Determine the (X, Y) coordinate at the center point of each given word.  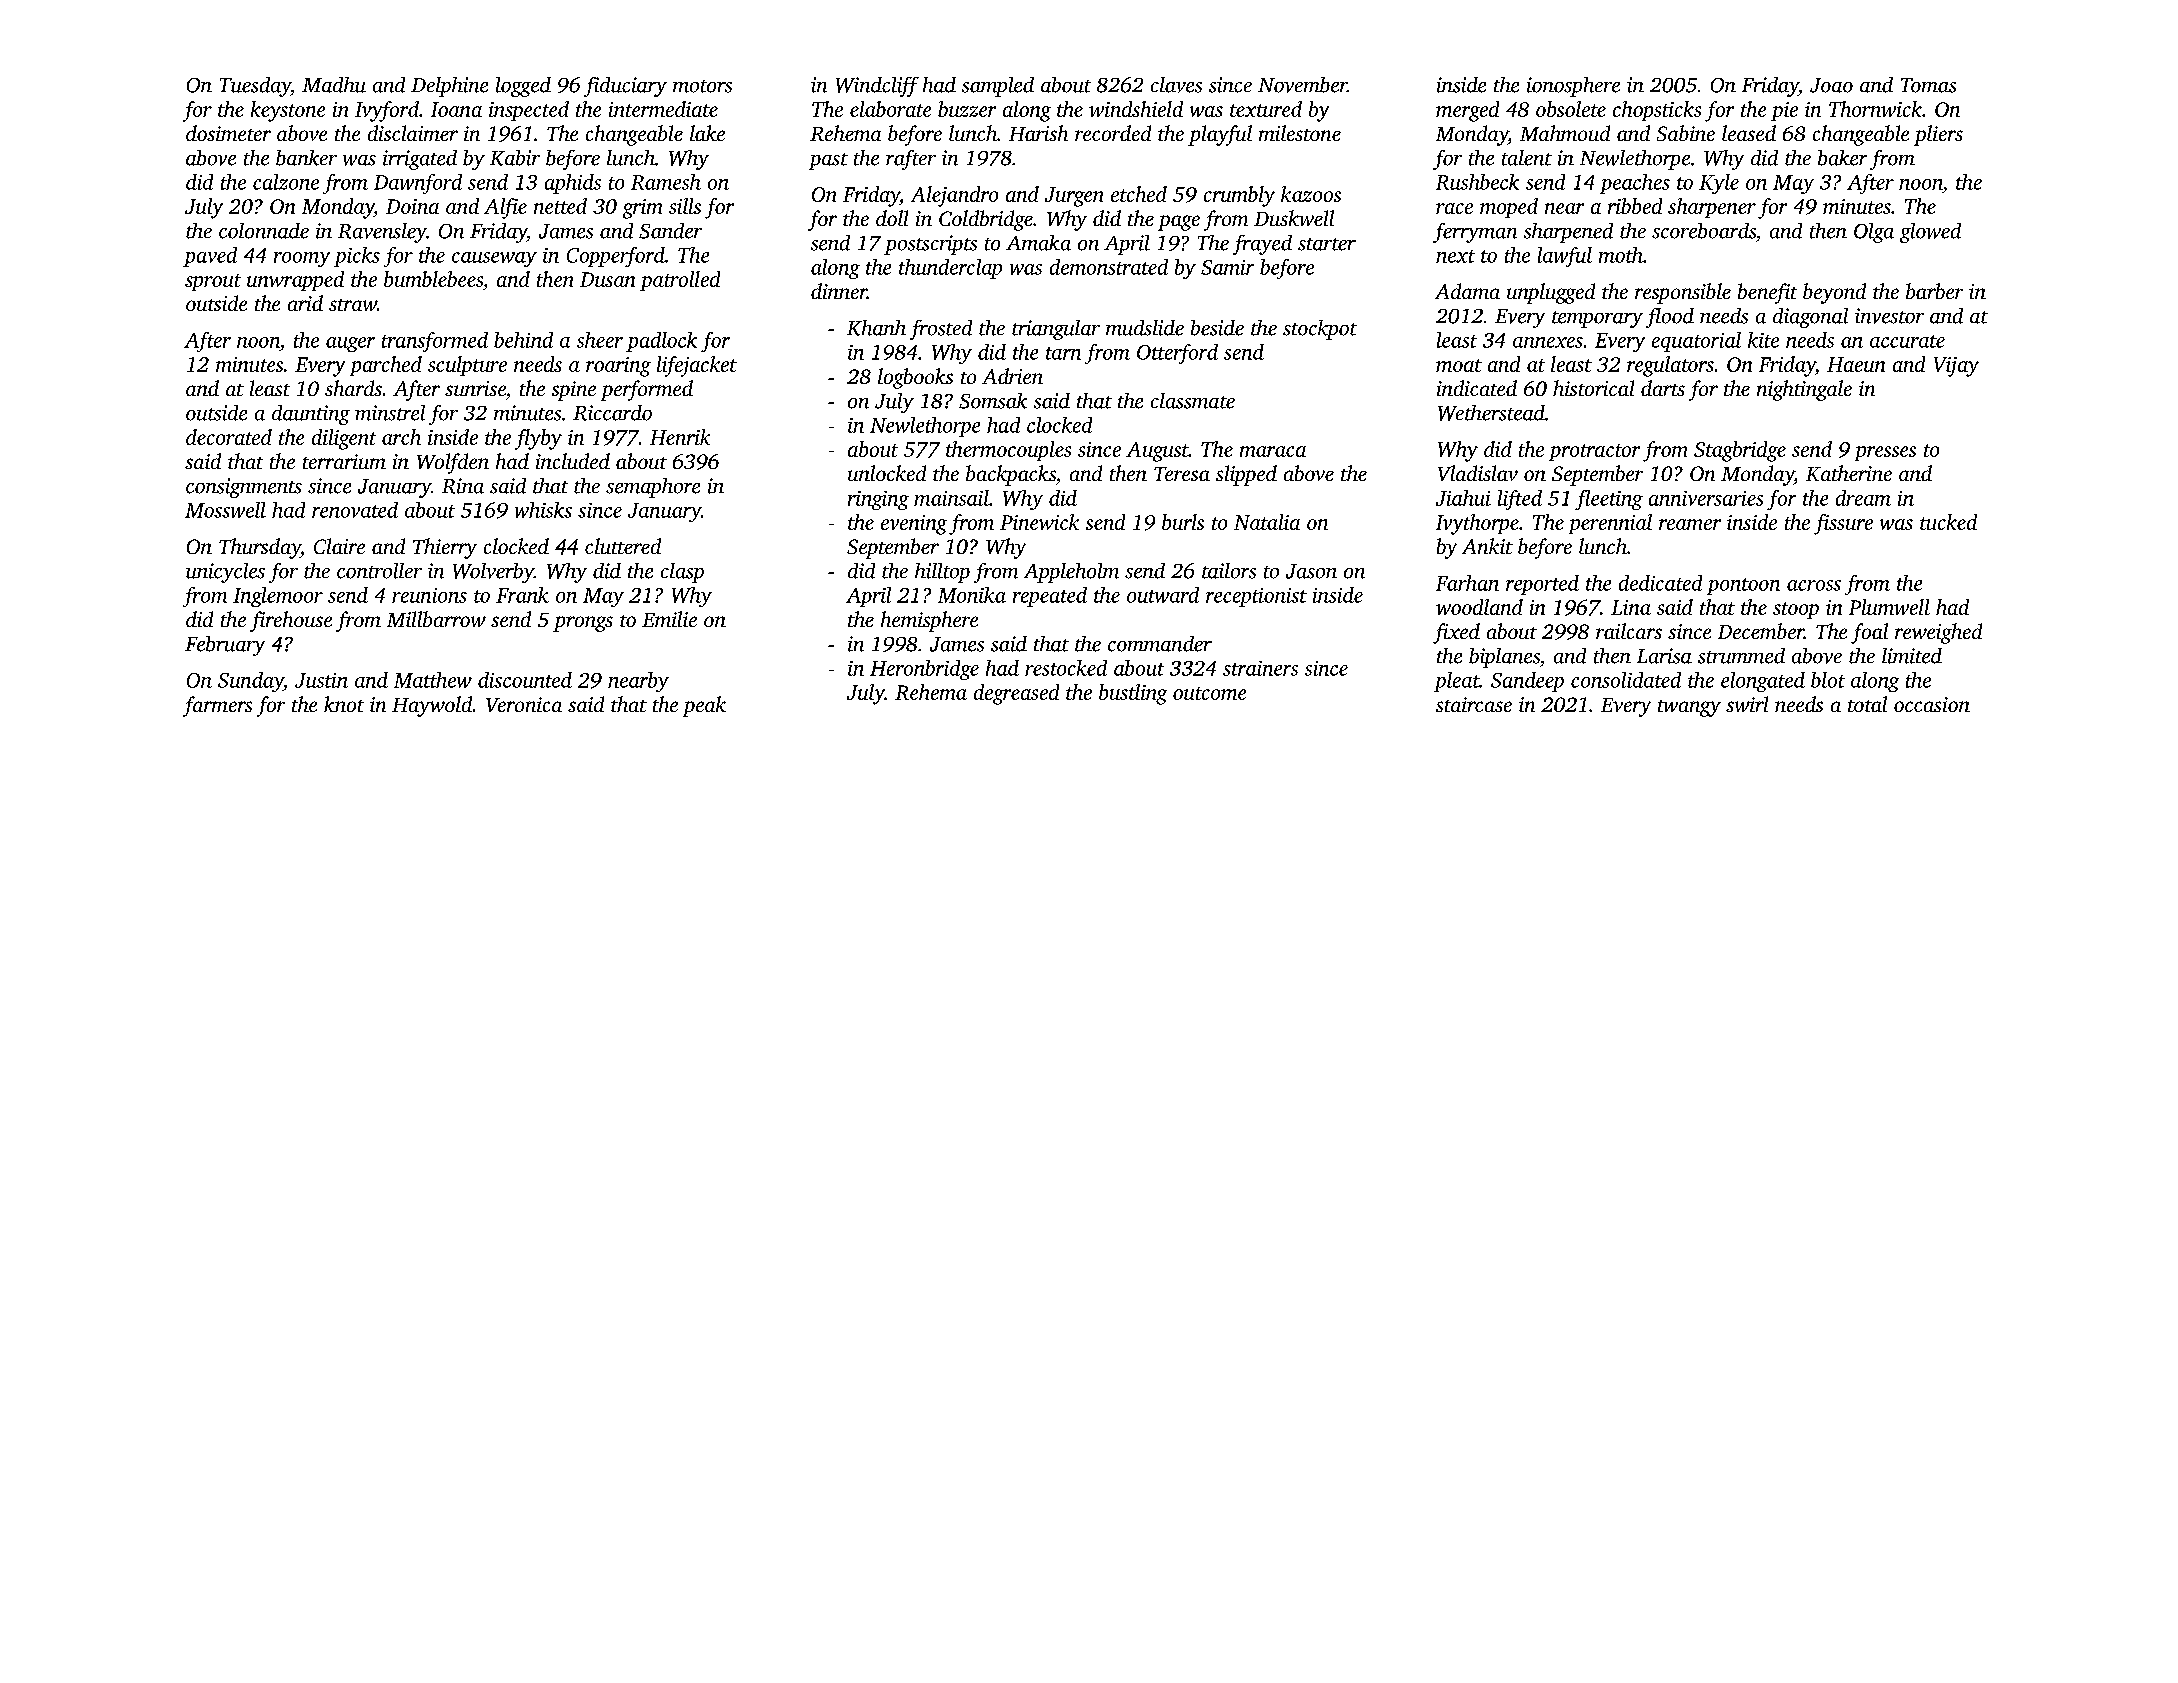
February (225, 646)
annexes (1548, 342)
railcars (1629, 631)
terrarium (344, 461)
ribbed (1635, 206)
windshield (1136, 109)
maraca (1273, 451)
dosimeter (228, 133)
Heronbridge (924, 670)
